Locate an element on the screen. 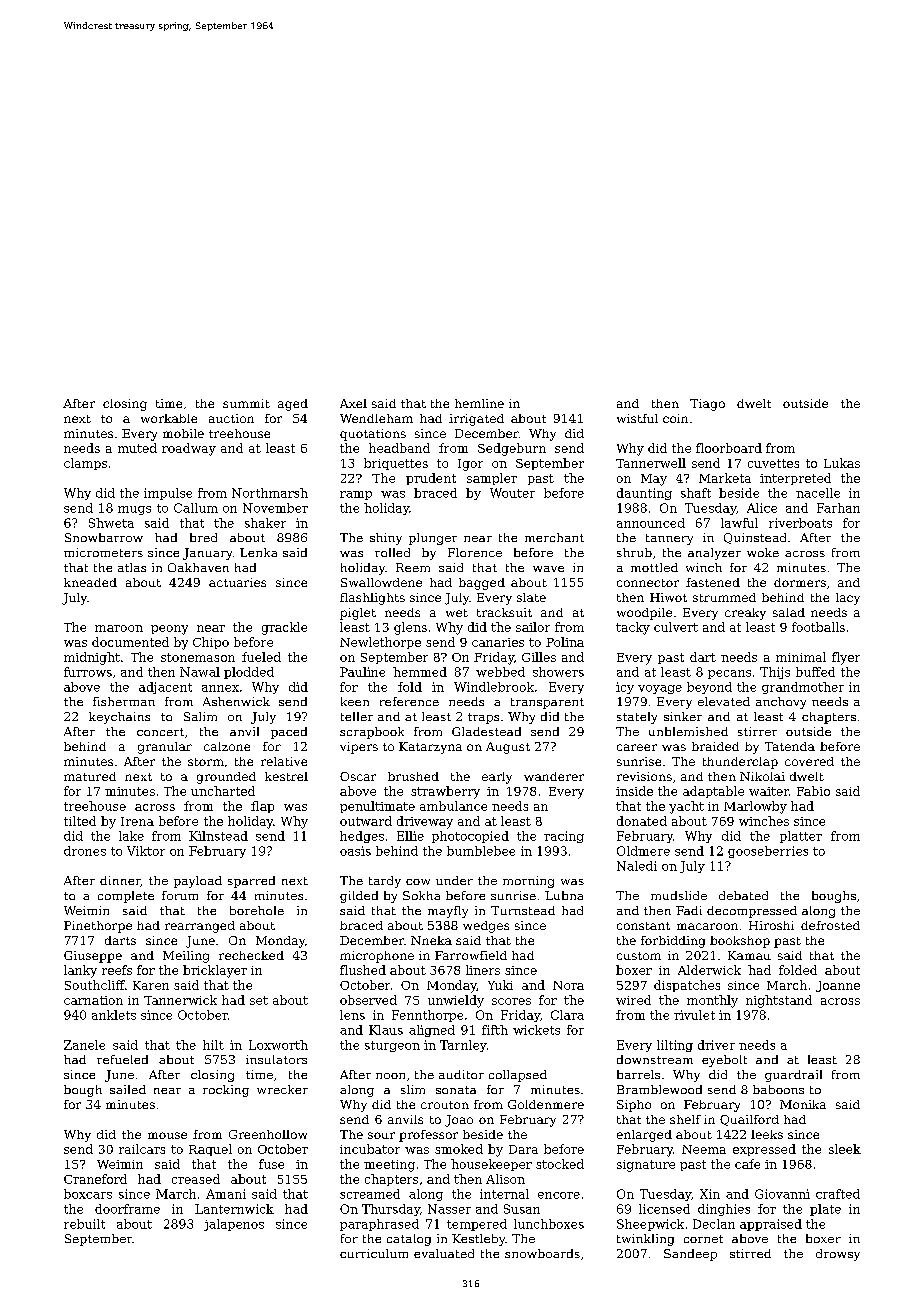 This screenshot has width=924, height=1308. decompressed is located at coordinates (752, 912).
